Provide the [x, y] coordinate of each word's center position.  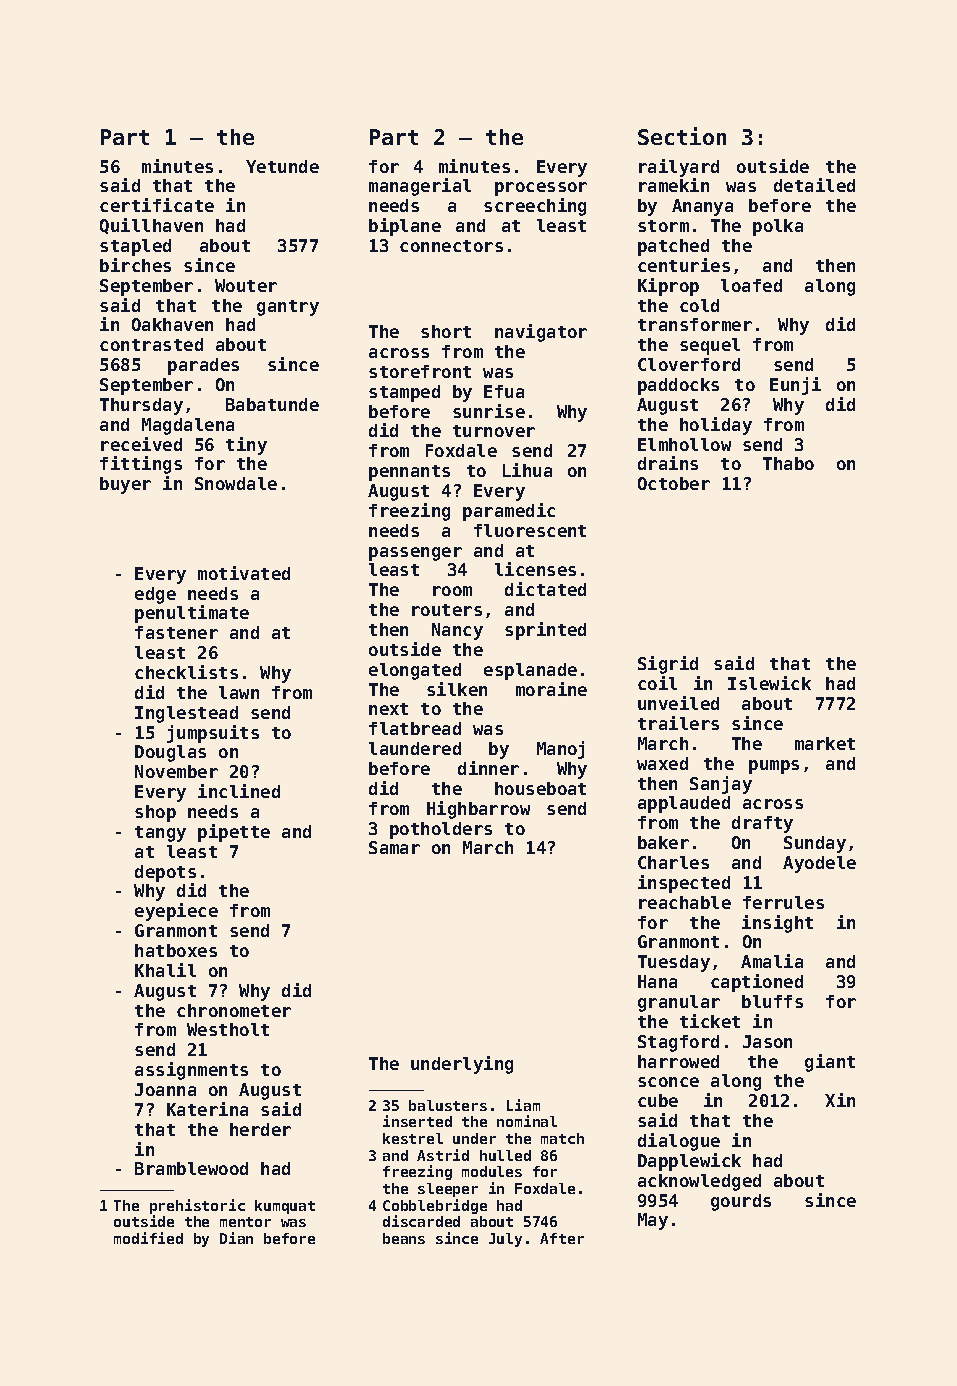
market [825, 743]
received [141, 444]
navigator [541, 333]
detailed [814, 185]
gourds [741, 1202]
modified [148, 1238]
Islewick [769, 683]
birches [135, 265]
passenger [415, 554]
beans [404, 1238]
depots [165, 873]
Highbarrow [478, 810]
